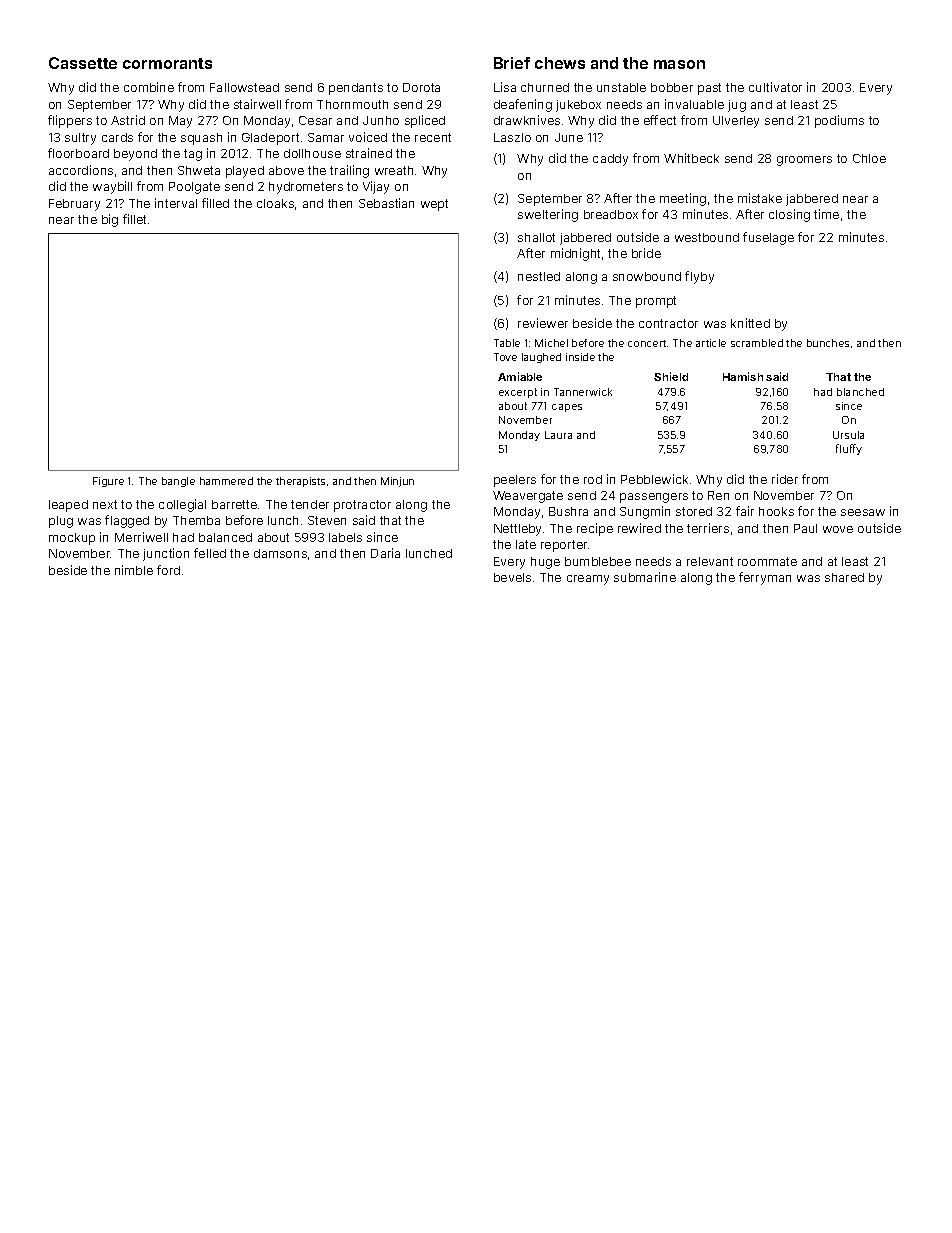  What do you see at coordinates (564, 546) in the image?
I see `reporter` at bounding box center [564, 546].
